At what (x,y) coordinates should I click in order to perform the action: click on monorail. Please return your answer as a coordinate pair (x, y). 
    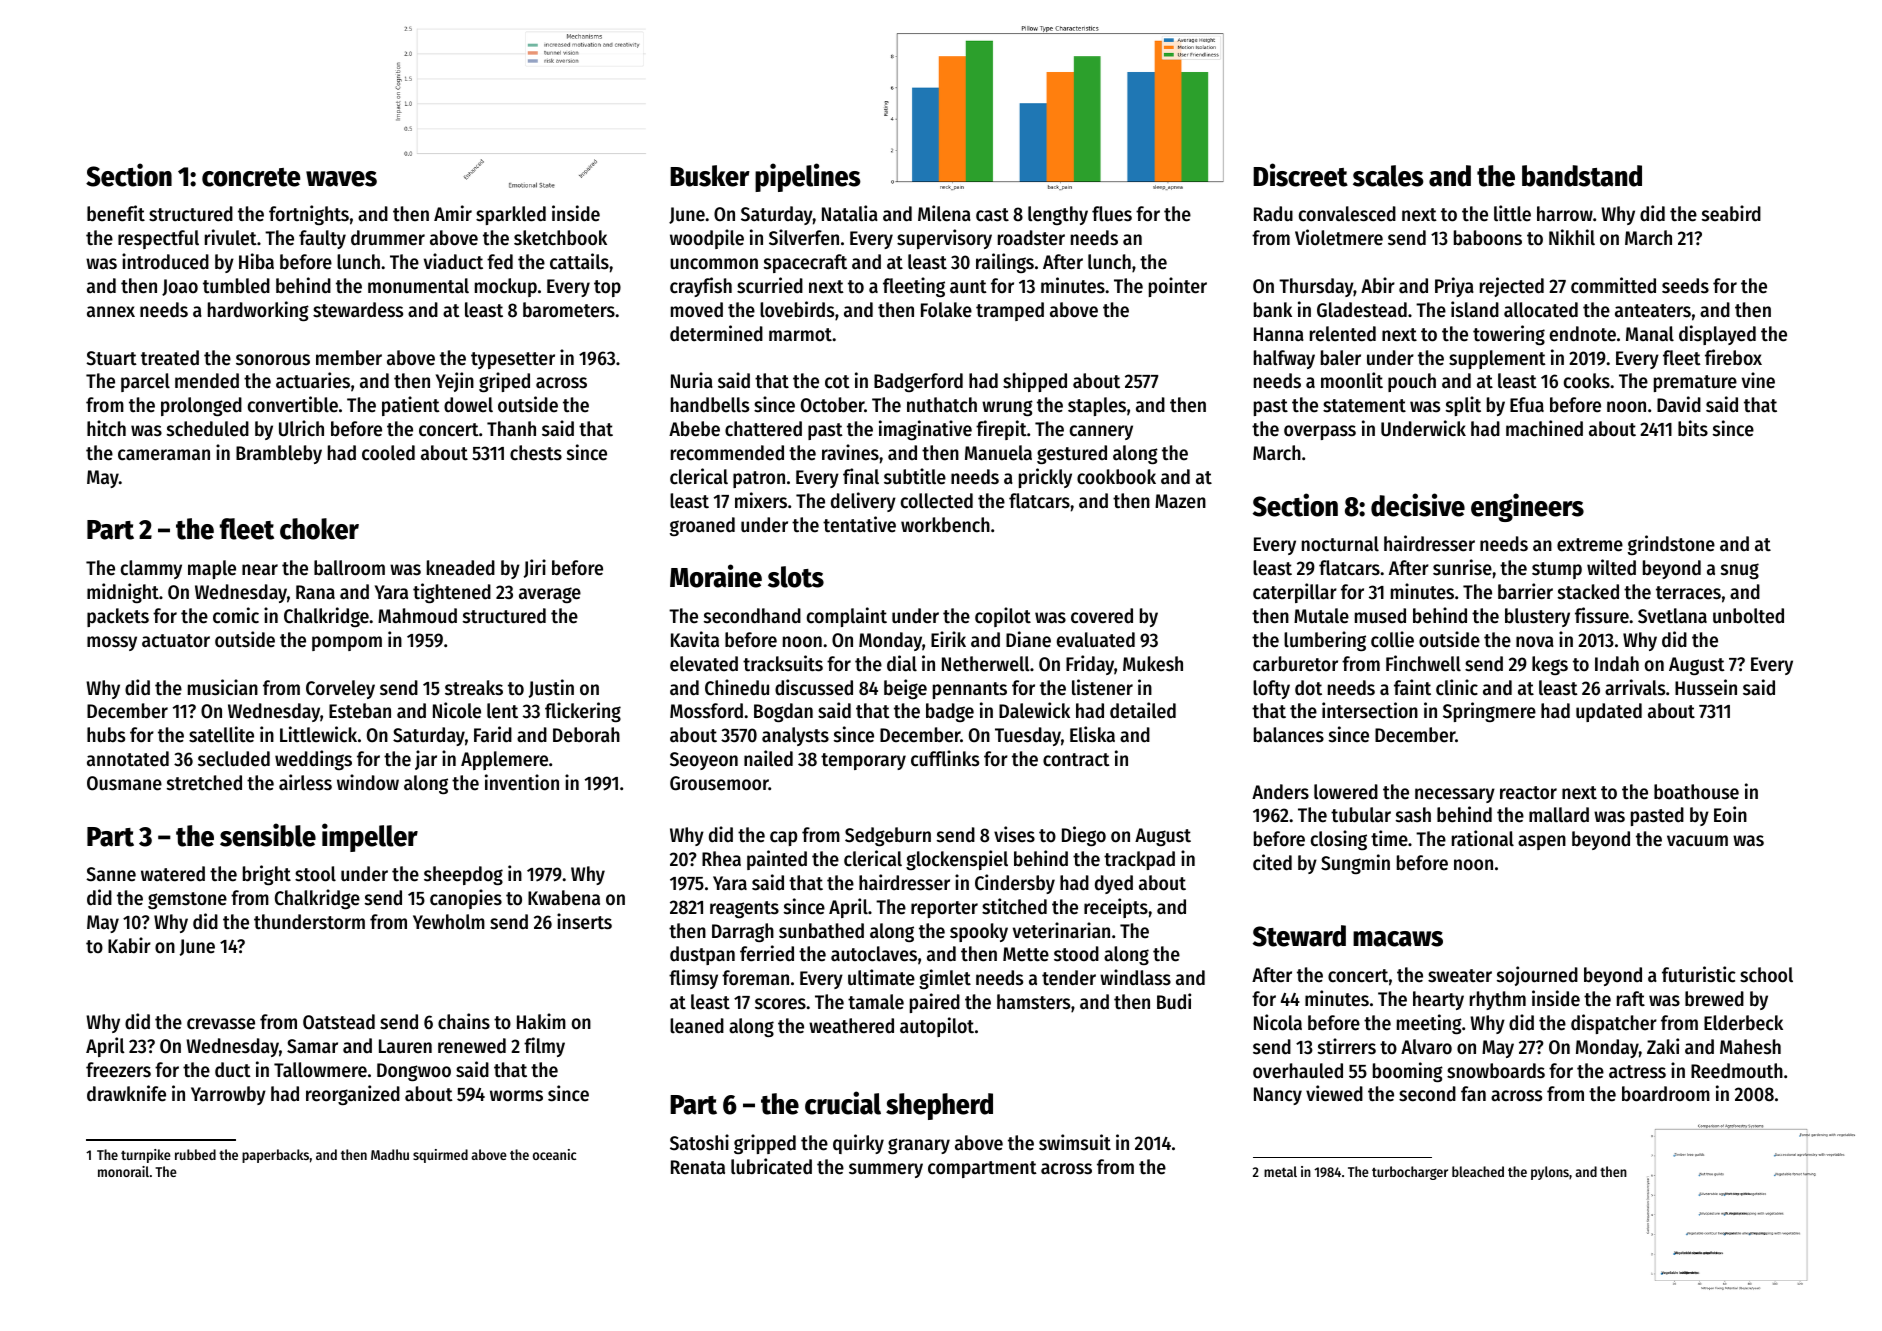
    Looking at the image, I should click on (123, 1171).
